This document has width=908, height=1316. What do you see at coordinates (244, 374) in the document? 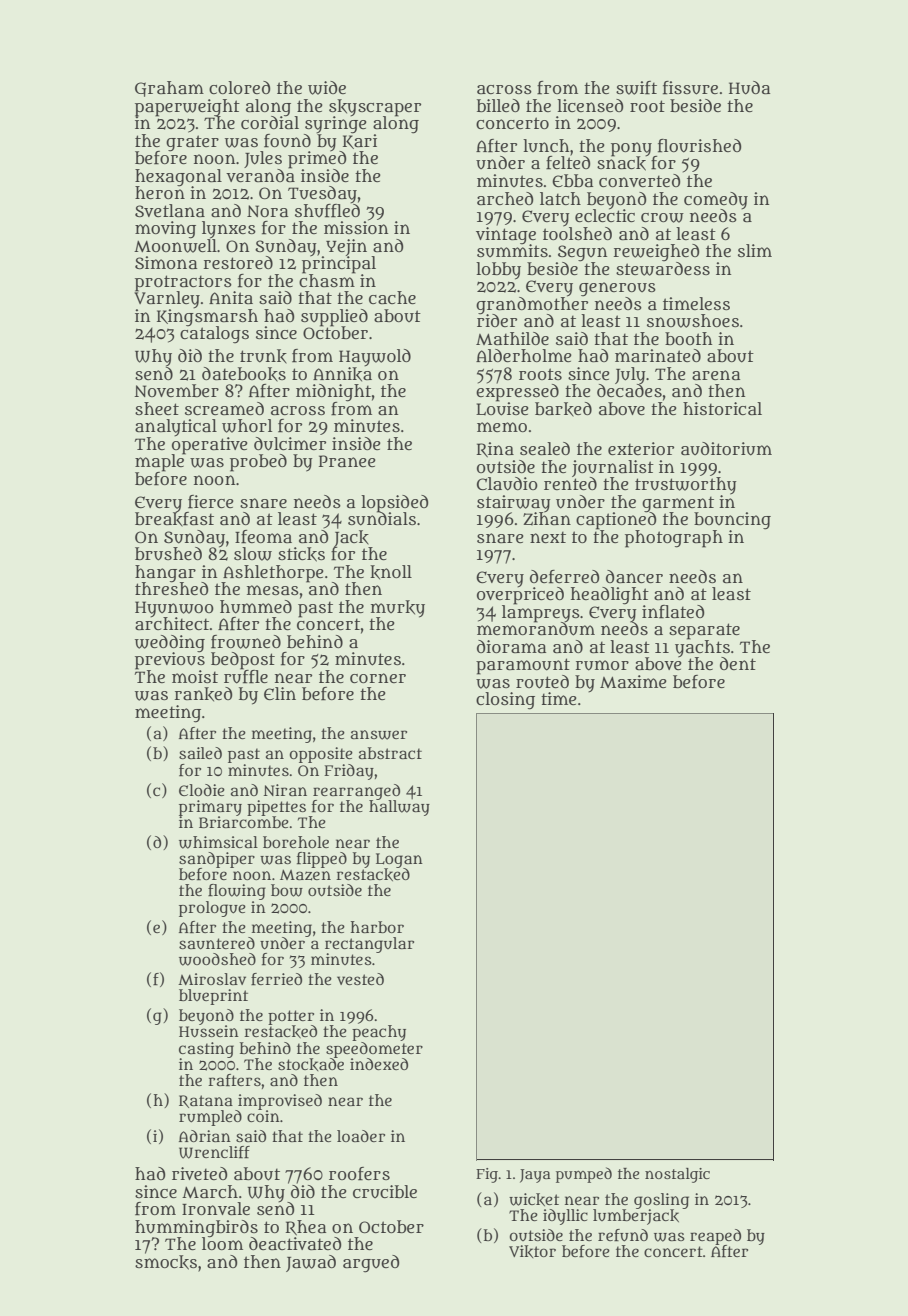
I see `datebooks` at bounding box center [244, 374].
